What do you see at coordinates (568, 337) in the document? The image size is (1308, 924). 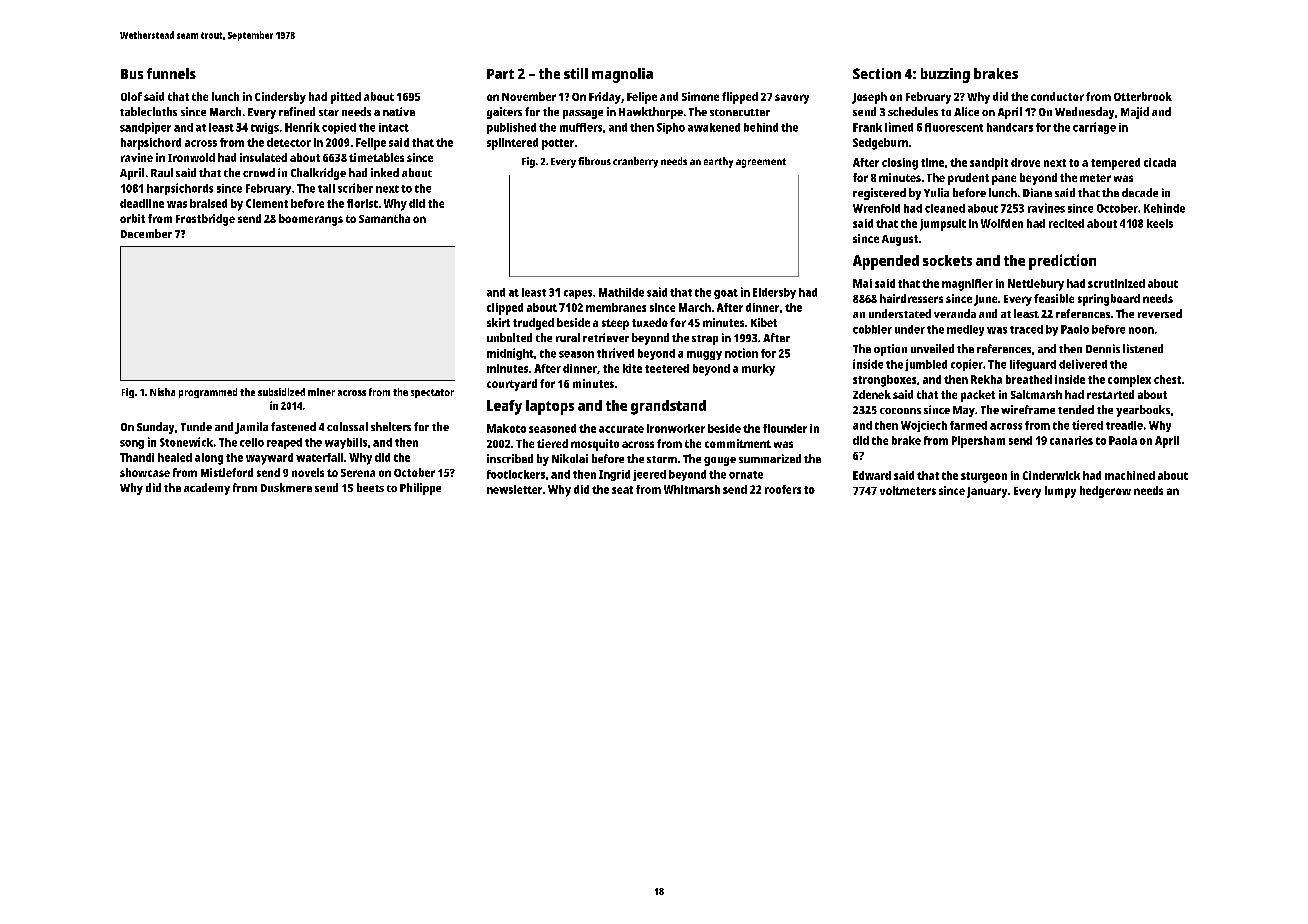 I see `rural` at bounding box center [568, 337].
